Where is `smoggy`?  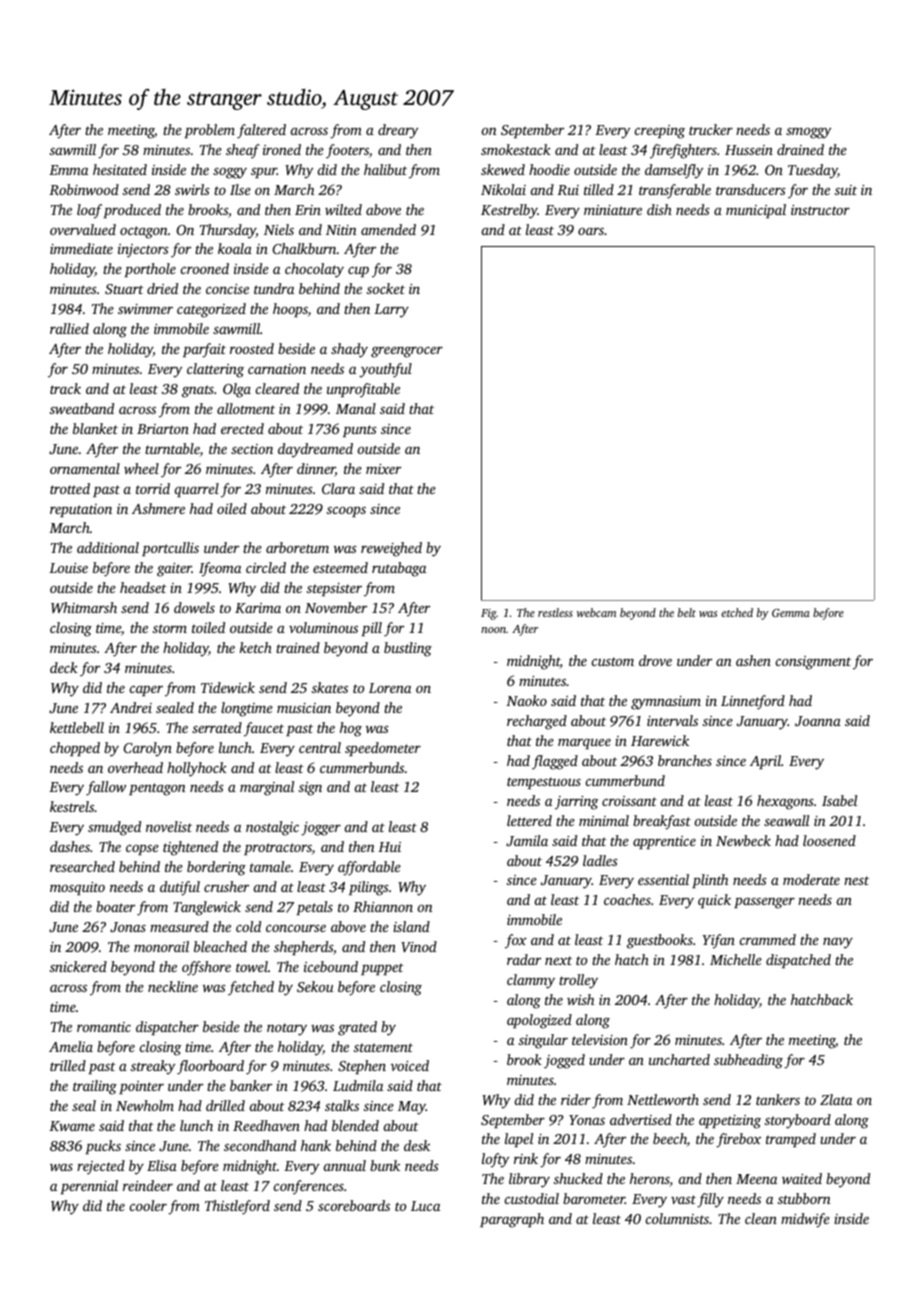
smoggy is located at coordinates (809, 133).
